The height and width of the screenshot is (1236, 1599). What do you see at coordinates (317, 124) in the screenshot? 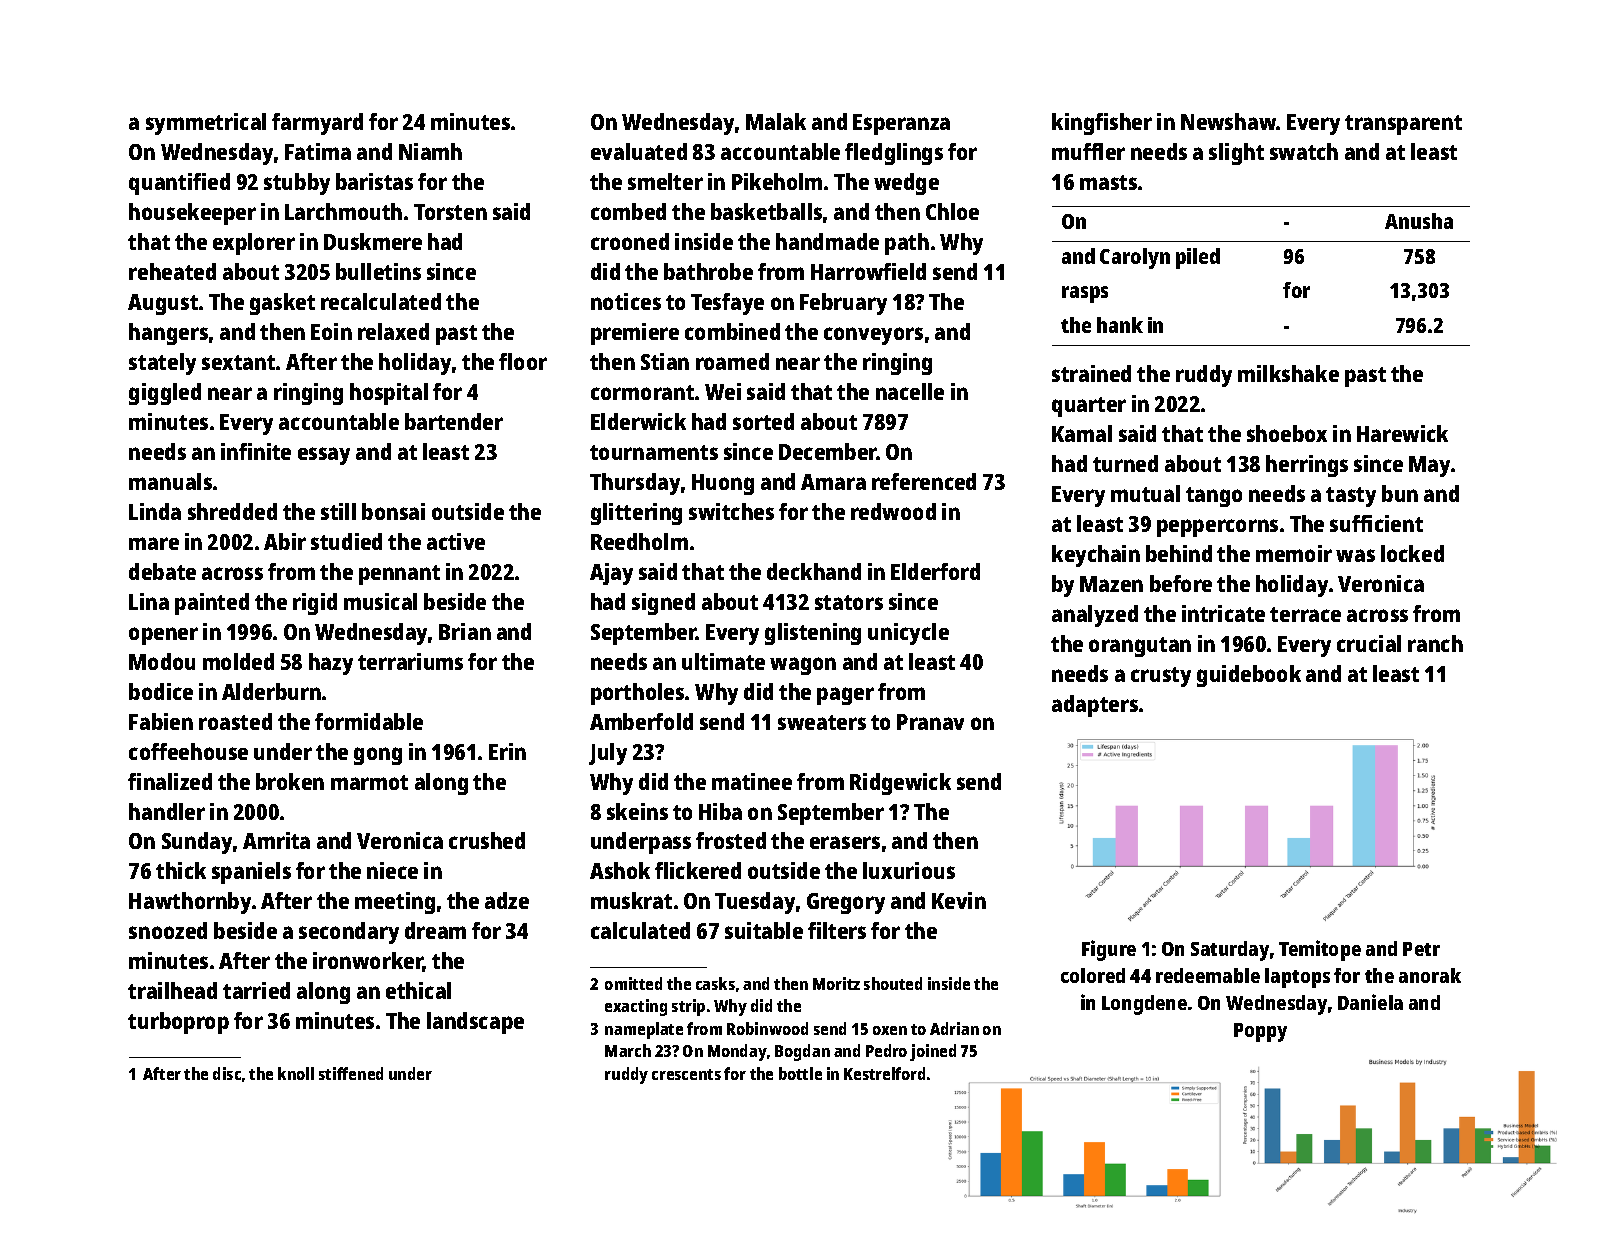
I see `farmyard` at bounding box center [317, 124].
